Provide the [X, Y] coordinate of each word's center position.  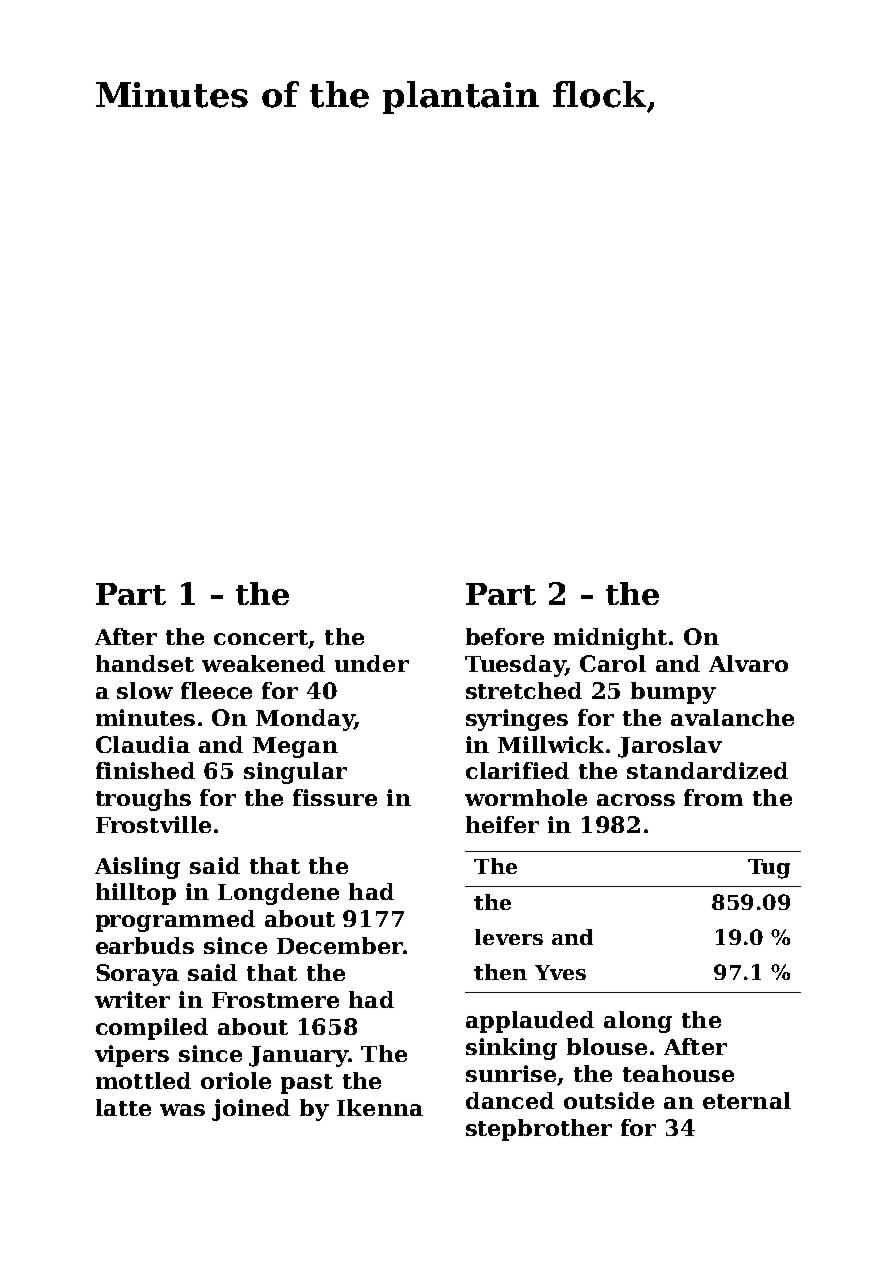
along [638, 1022]
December [340, 945]
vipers [132, 1056]
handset [145, 663]
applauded [530, 1022]
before [505, 636]
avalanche [732, 717]
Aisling [137, 868]
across [636, 800]
